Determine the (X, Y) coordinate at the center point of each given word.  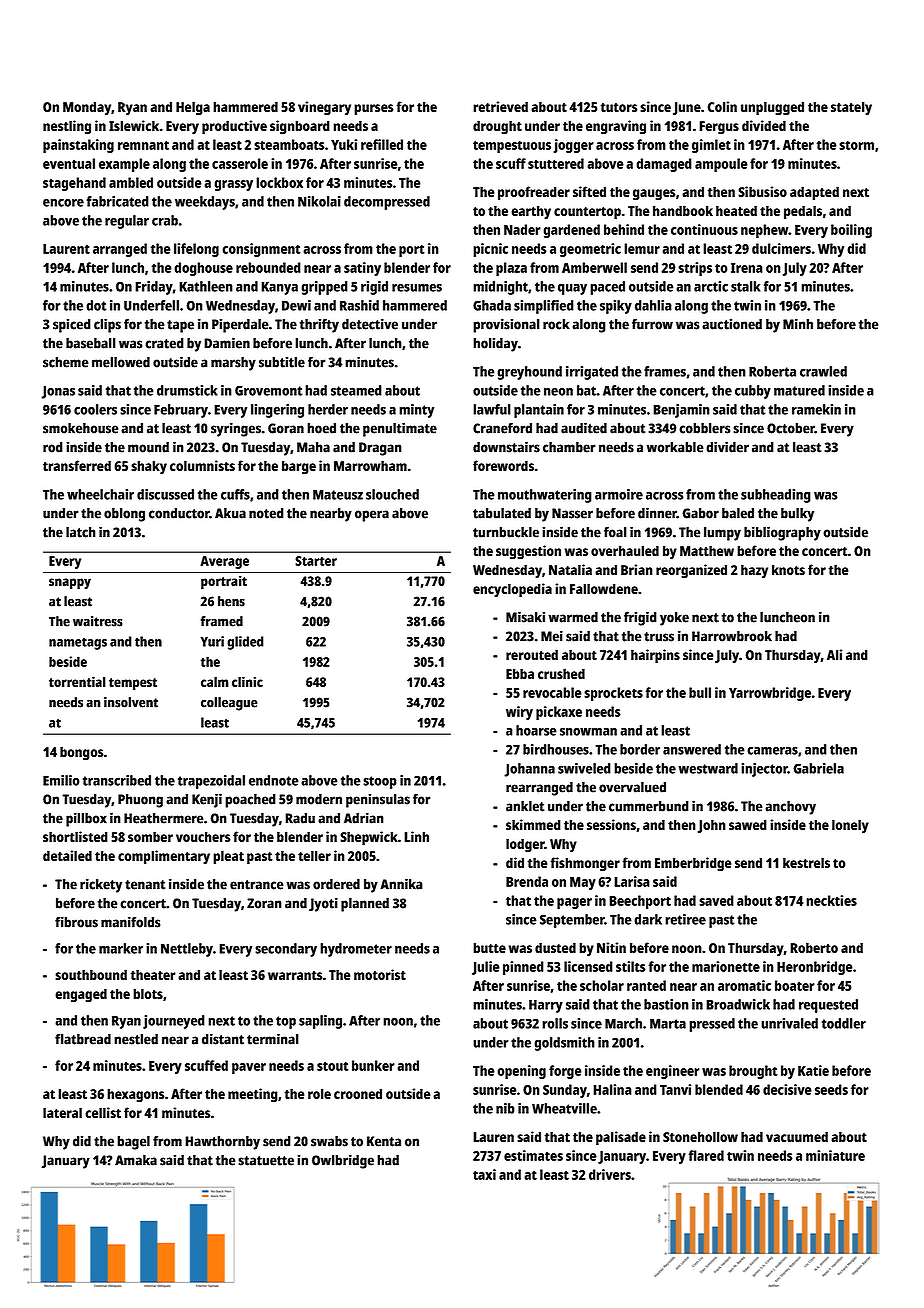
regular (127, 222)
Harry (546, 1006)
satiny (362, 269)
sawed (748, 824)
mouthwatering (545, 496)
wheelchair (100, 494)
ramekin (816, 409)
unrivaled (789, 1023)
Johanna (529, 770)
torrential (77, 681)
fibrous (76, 922)
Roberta (772, 371)
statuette (266, 1161)
